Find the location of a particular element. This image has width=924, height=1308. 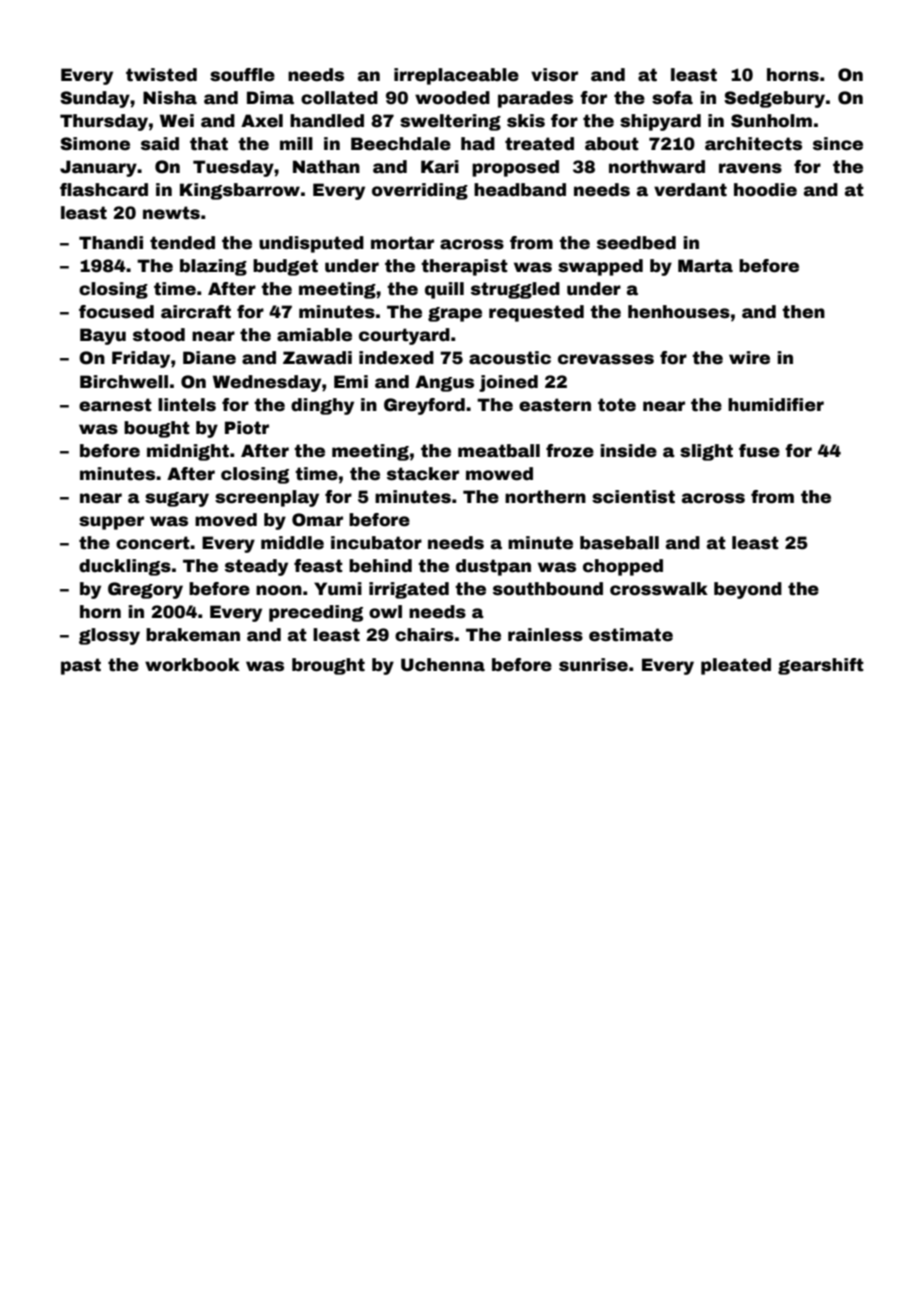

irreplaceable is located at coordinates (456, 76).
